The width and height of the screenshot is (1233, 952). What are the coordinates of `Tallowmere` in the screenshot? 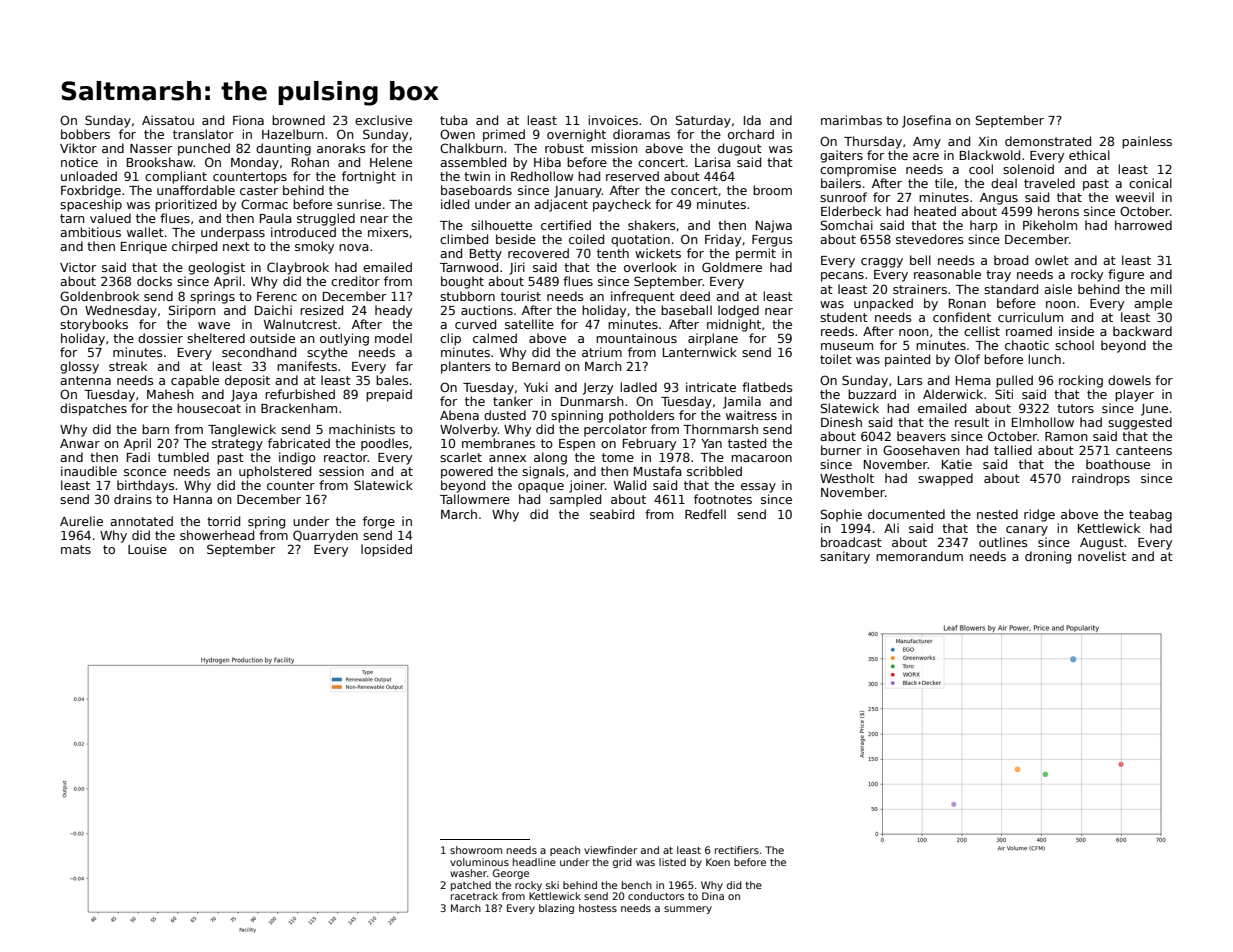 It's located at (475, 499).
